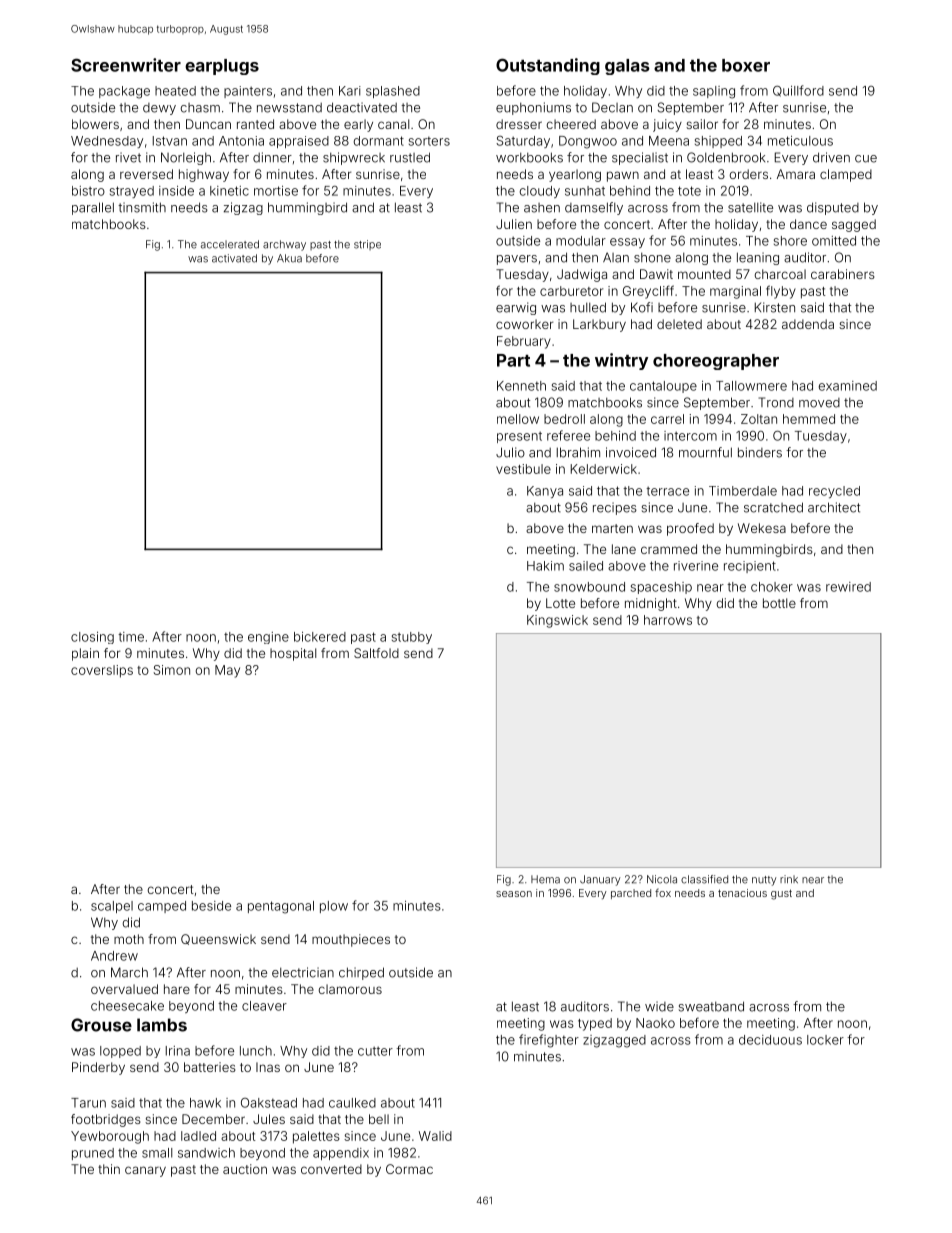  I want to click on reversed, so click(146, 174).
